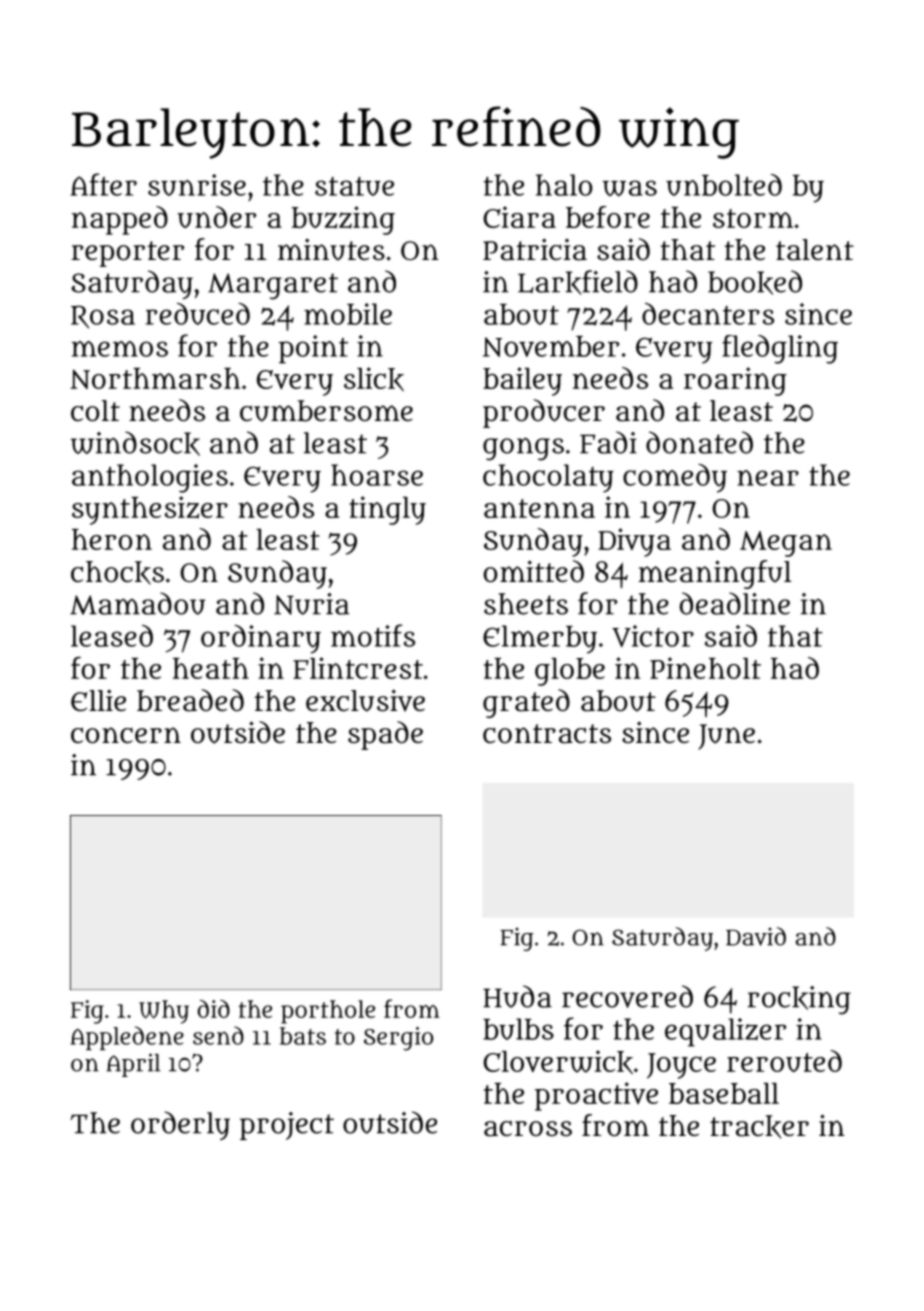 This screenshot has width=924, height=1311. What do you see at coordinates (627, 996) in the screenshot?
I see `recovered` at bounding box center [627, 996].
